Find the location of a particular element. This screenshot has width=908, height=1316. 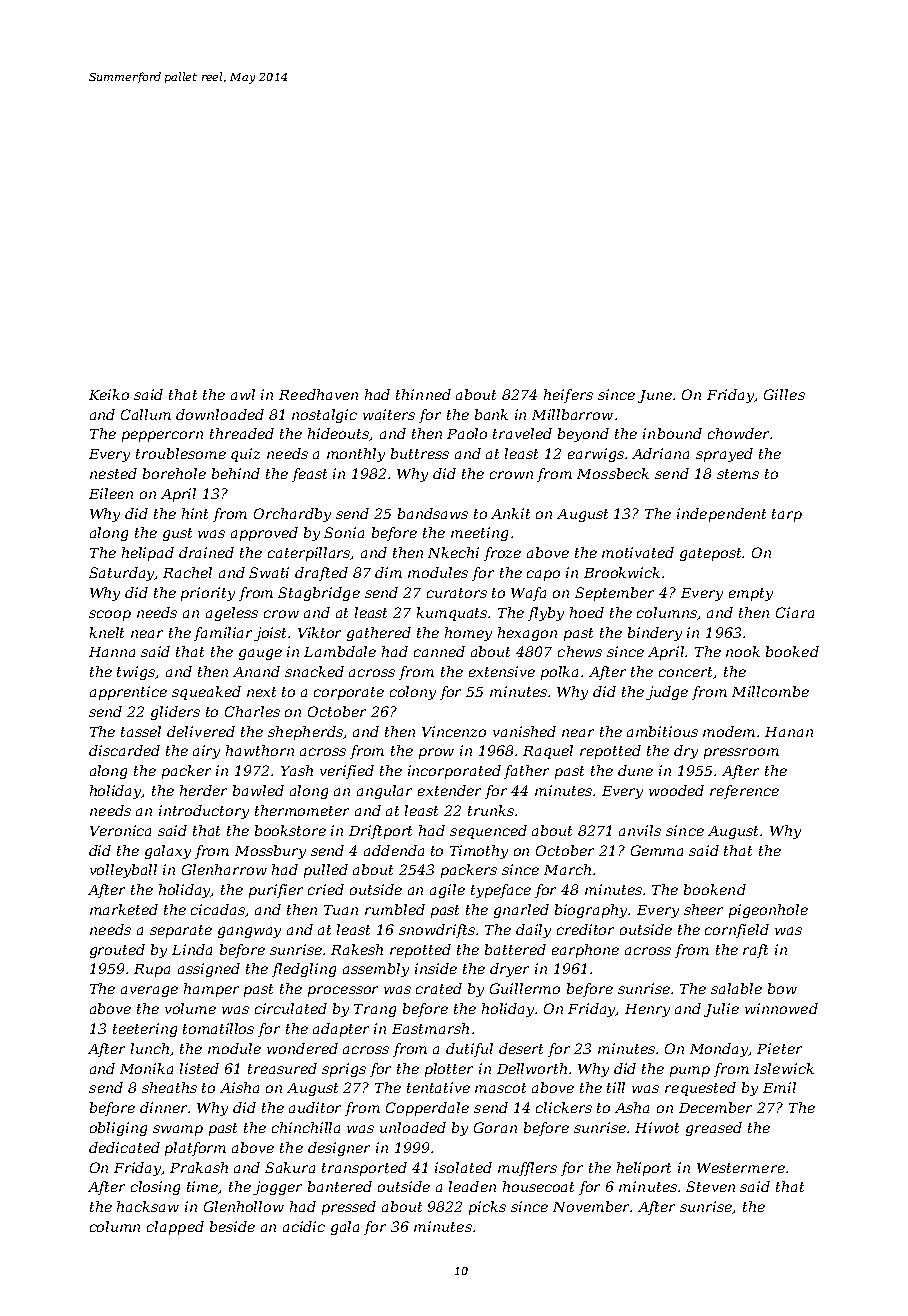

reference is located at coordinates (744, 792).
